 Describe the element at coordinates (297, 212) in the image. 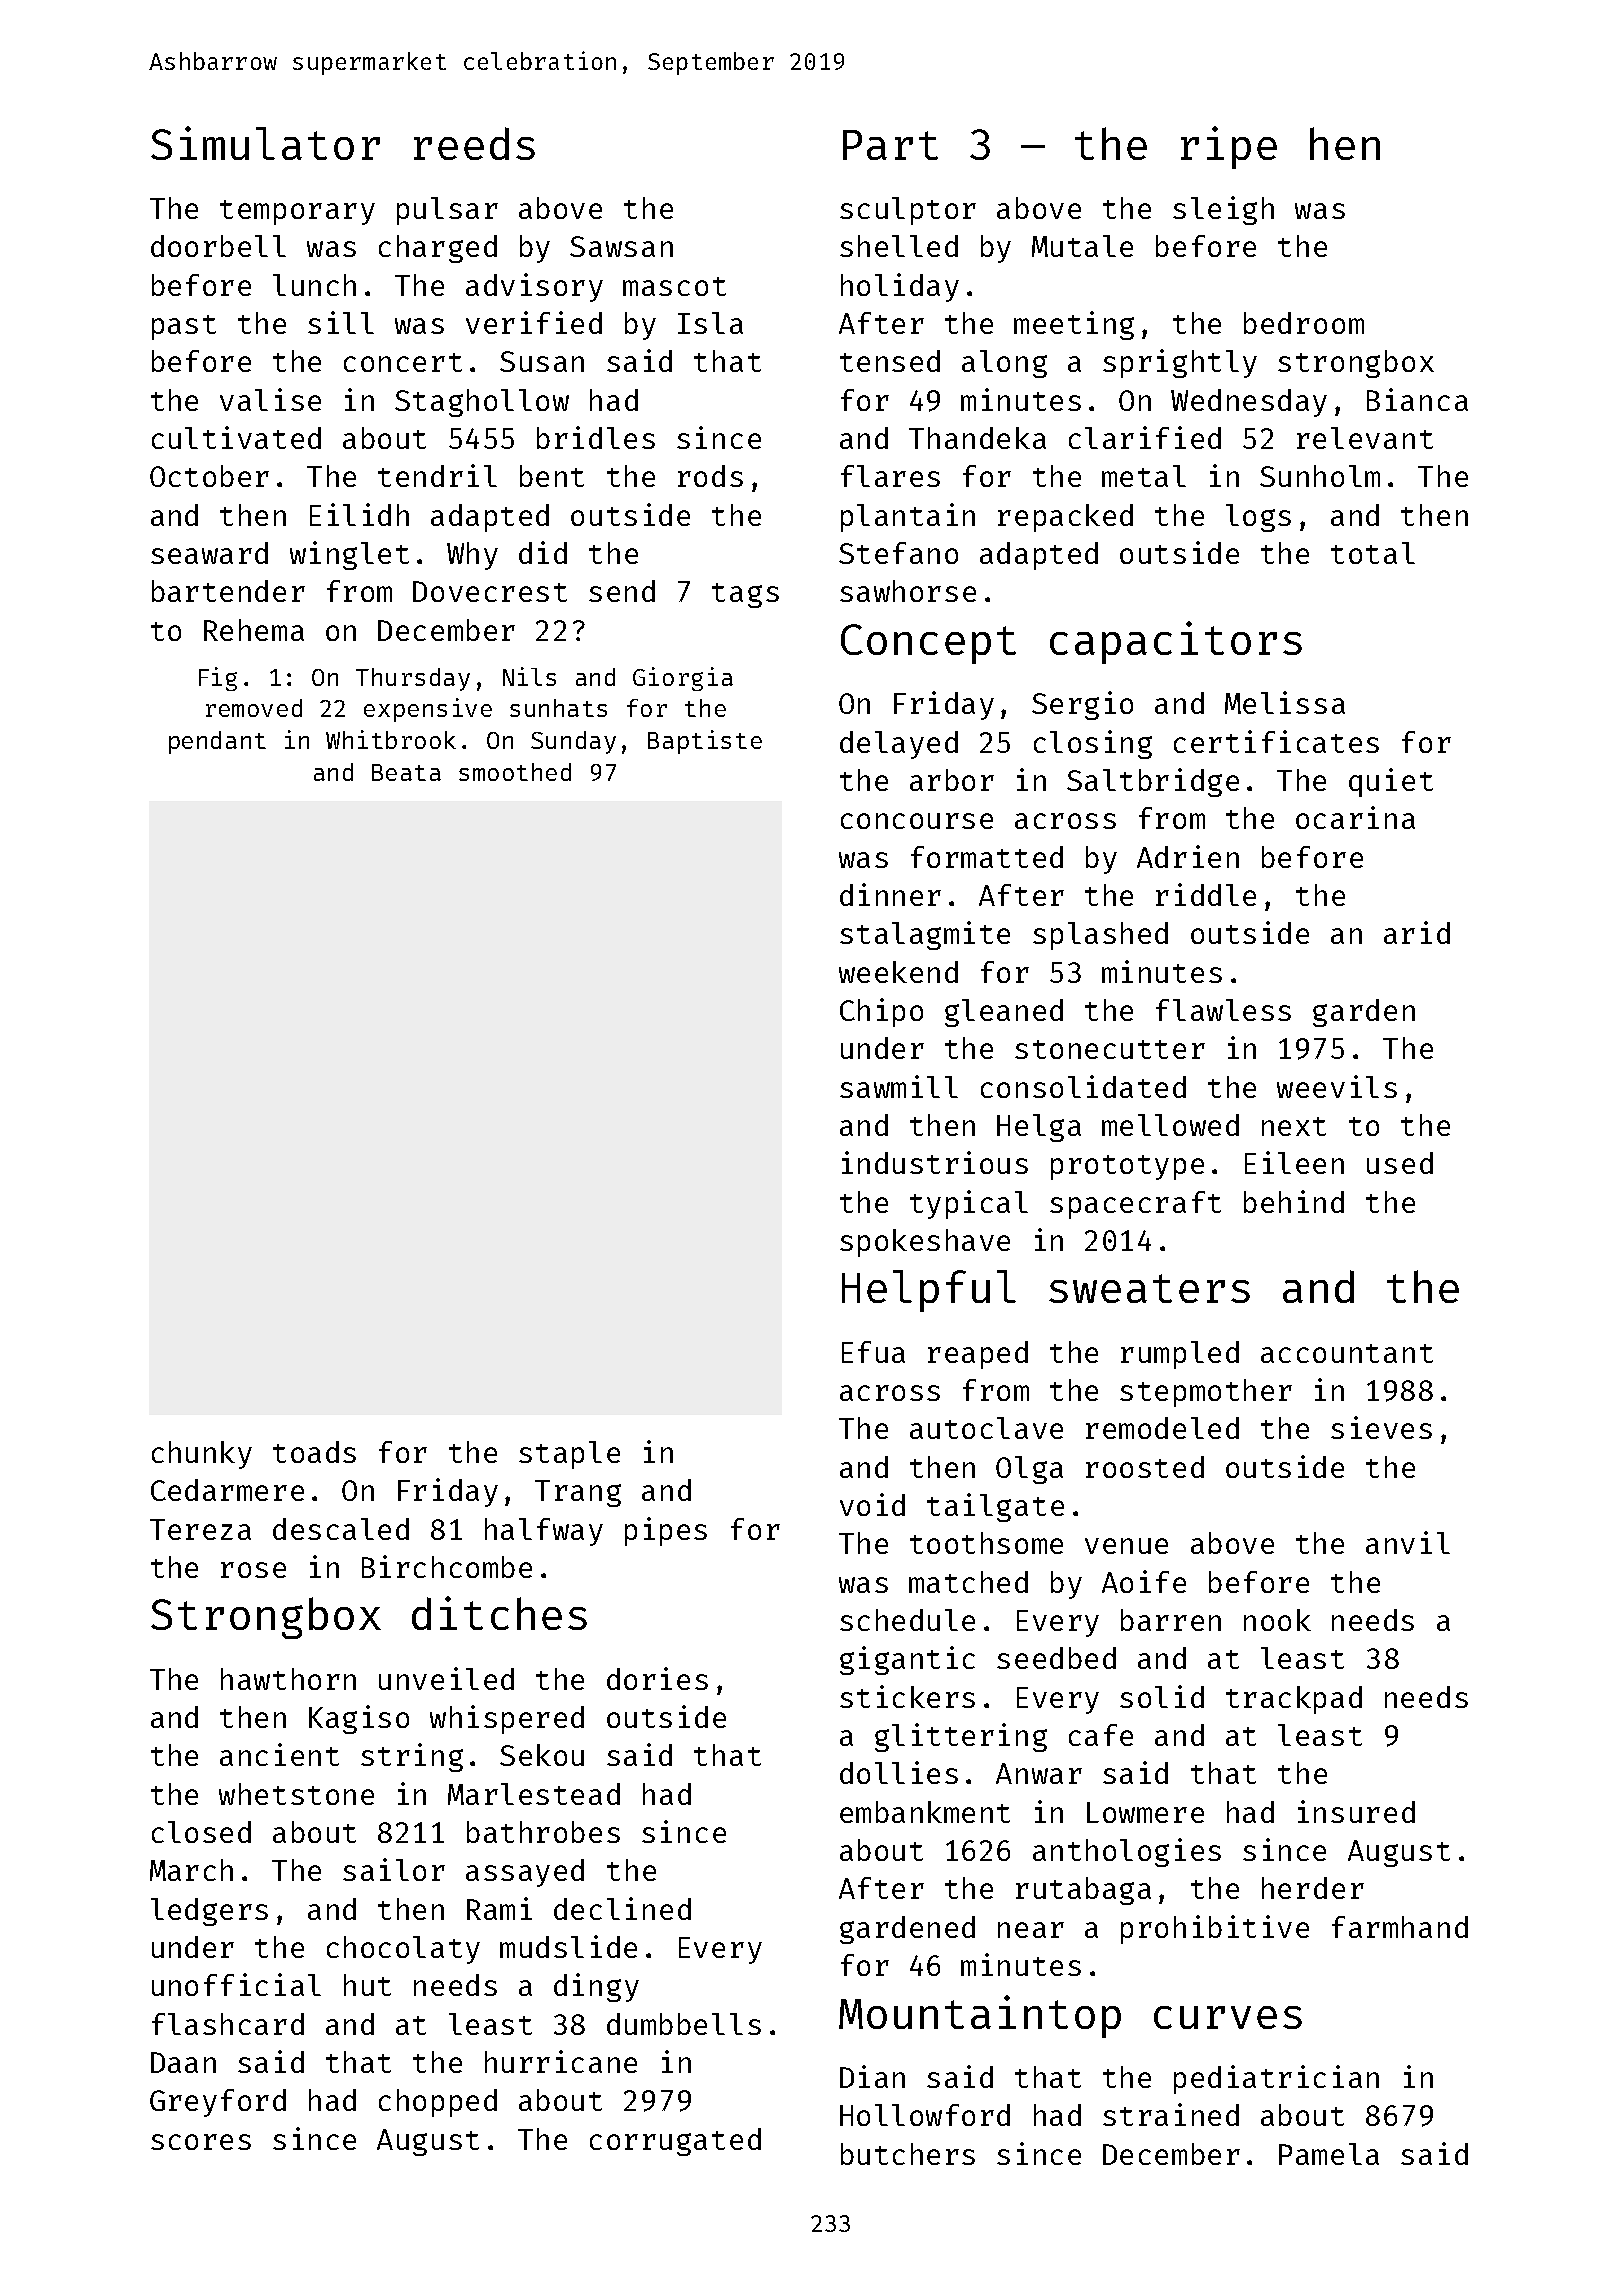

I see `temporary` at that location.
